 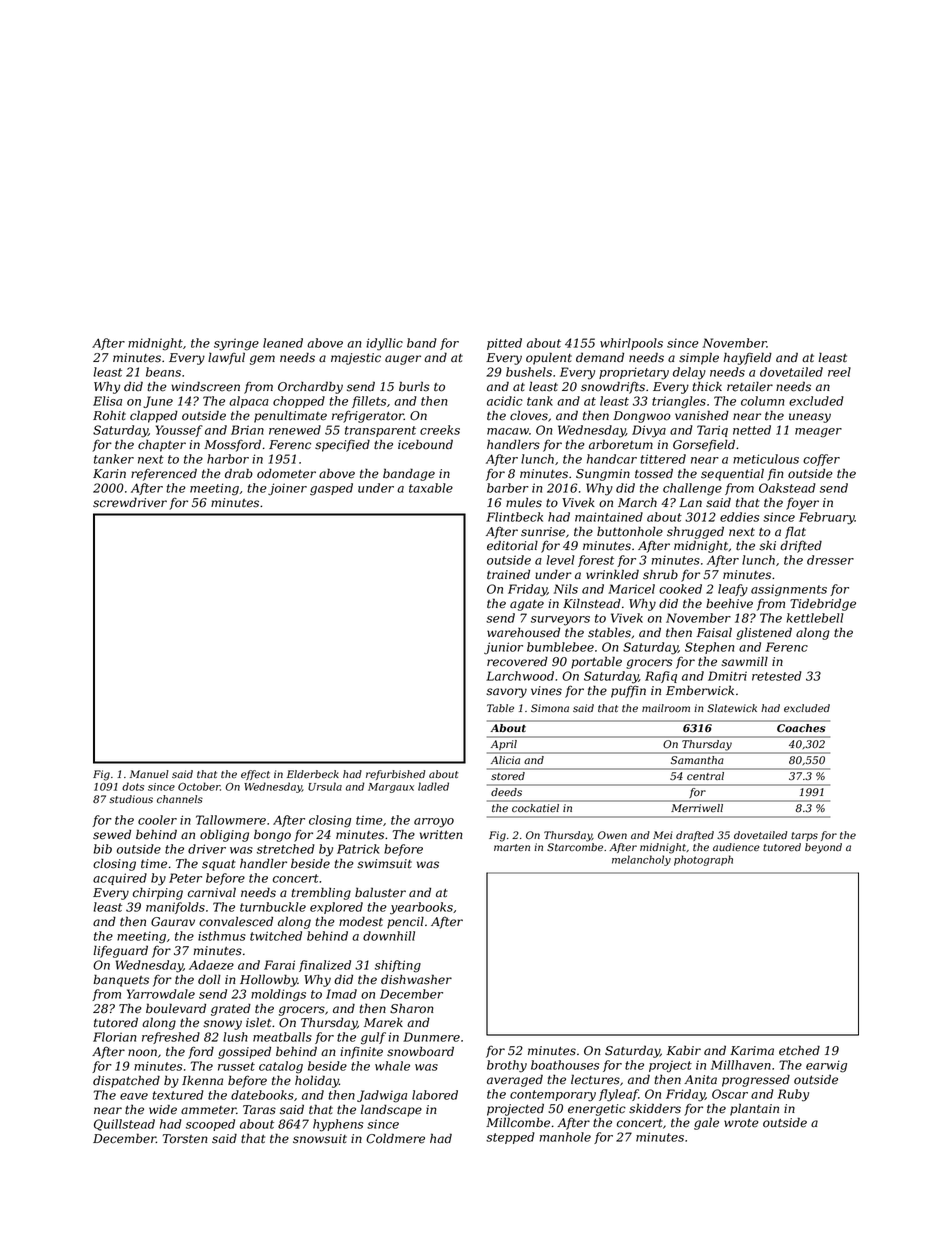 I want to click on junior, so click(x=503, y=648).
